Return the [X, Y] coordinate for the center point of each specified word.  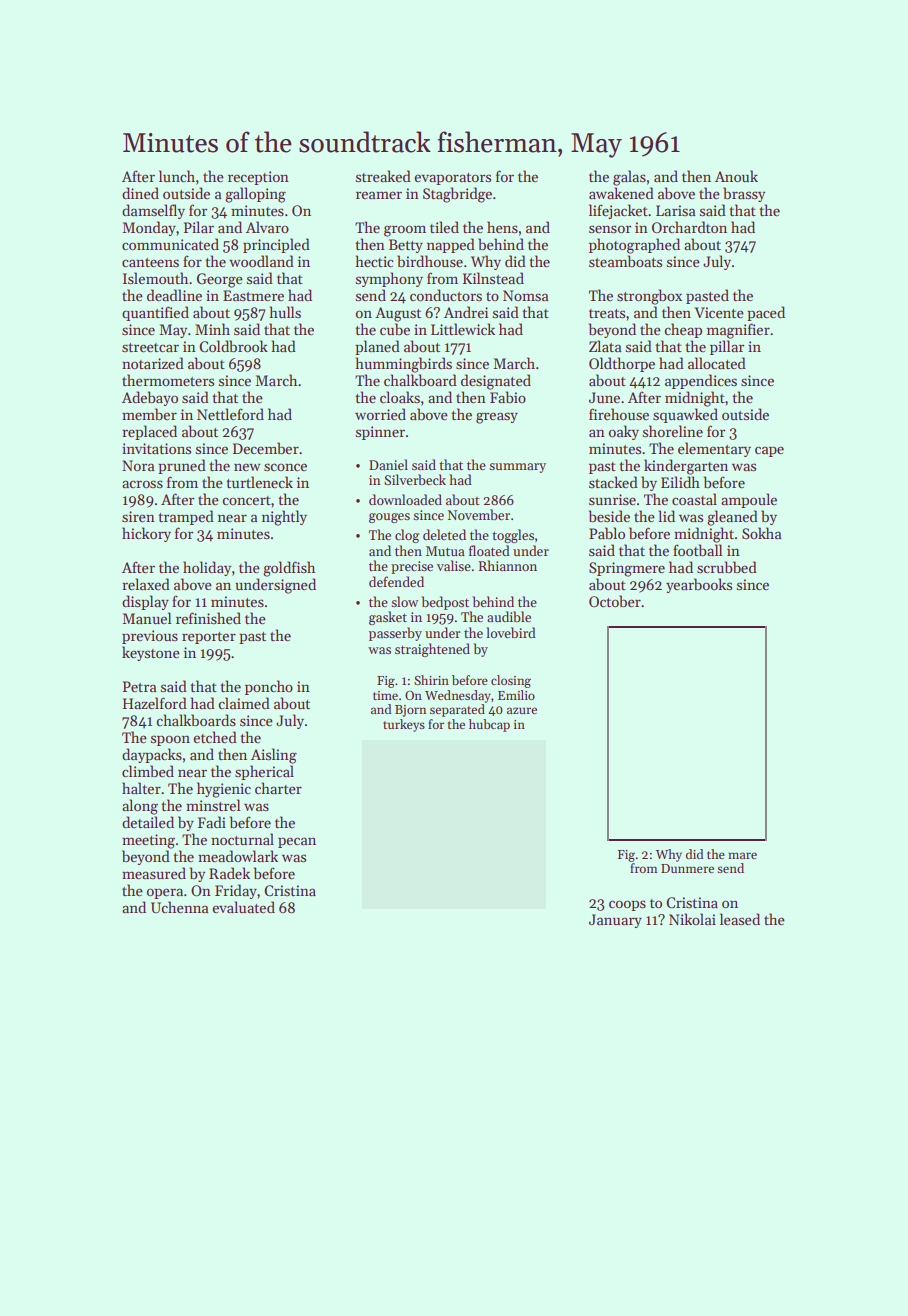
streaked [383, 176]
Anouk [736, 176]
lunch [177, 176]
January [615, 921]
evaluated [243, 907]
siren [138, 516]
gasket [388, 618]
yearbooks [699, 585]
